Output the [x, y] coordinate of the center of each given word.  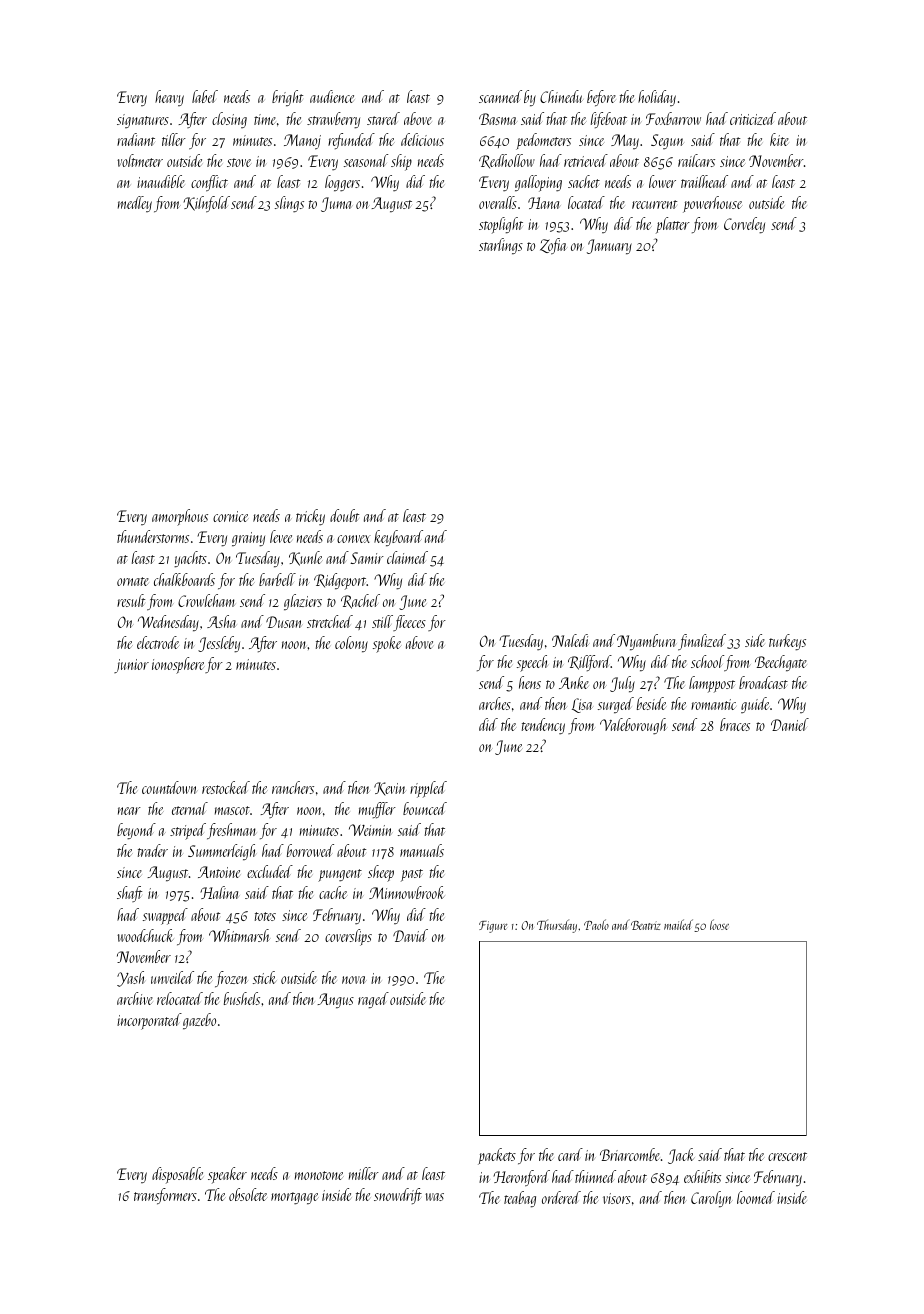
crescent [787, 1156]
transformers [165, 1196]
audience [332, 96]
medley [135, 204]
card [570, 1154]
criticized [753, 118]
